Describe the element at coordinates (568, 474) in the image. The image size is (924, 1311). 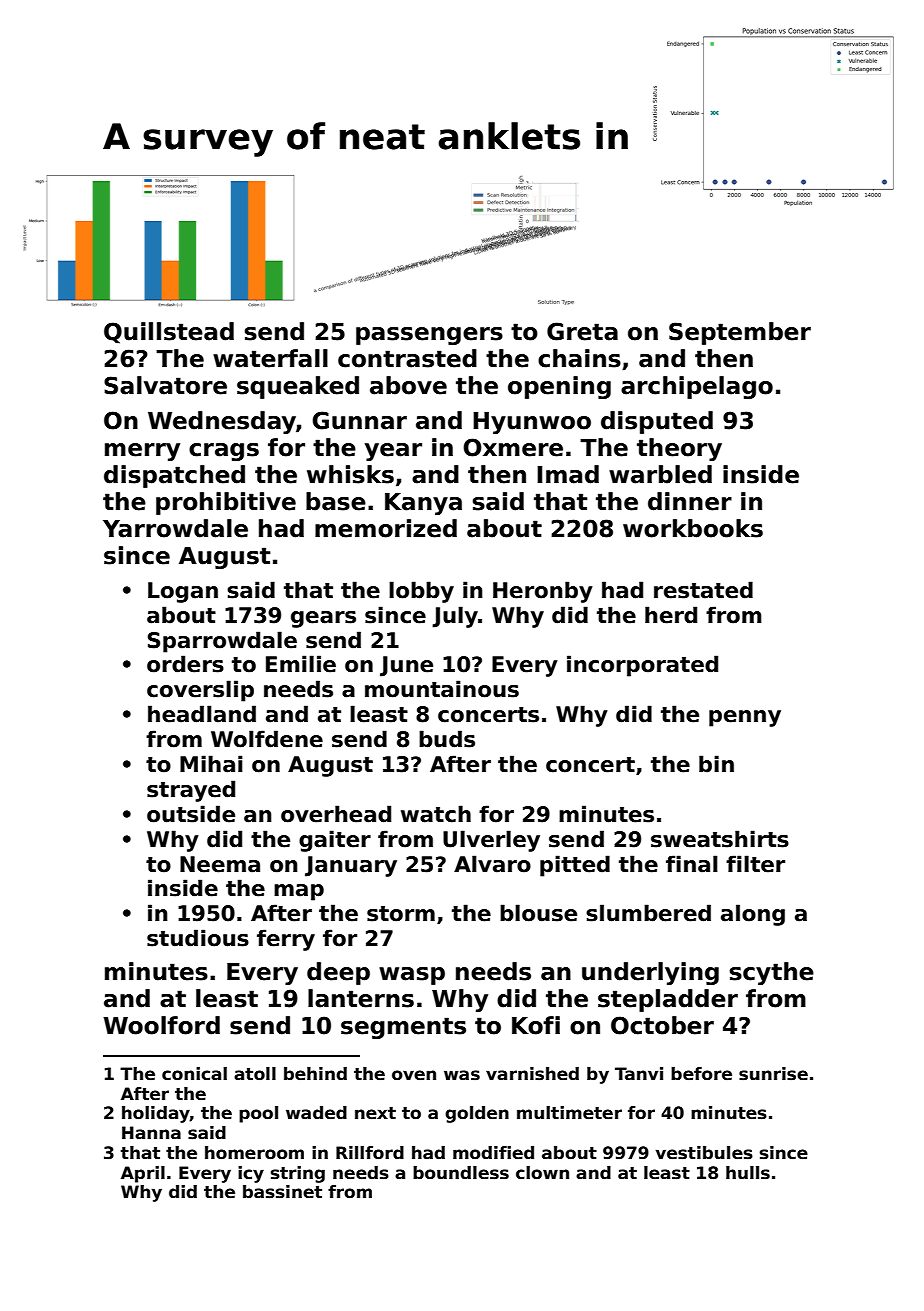
I see `Imad` at that location.
